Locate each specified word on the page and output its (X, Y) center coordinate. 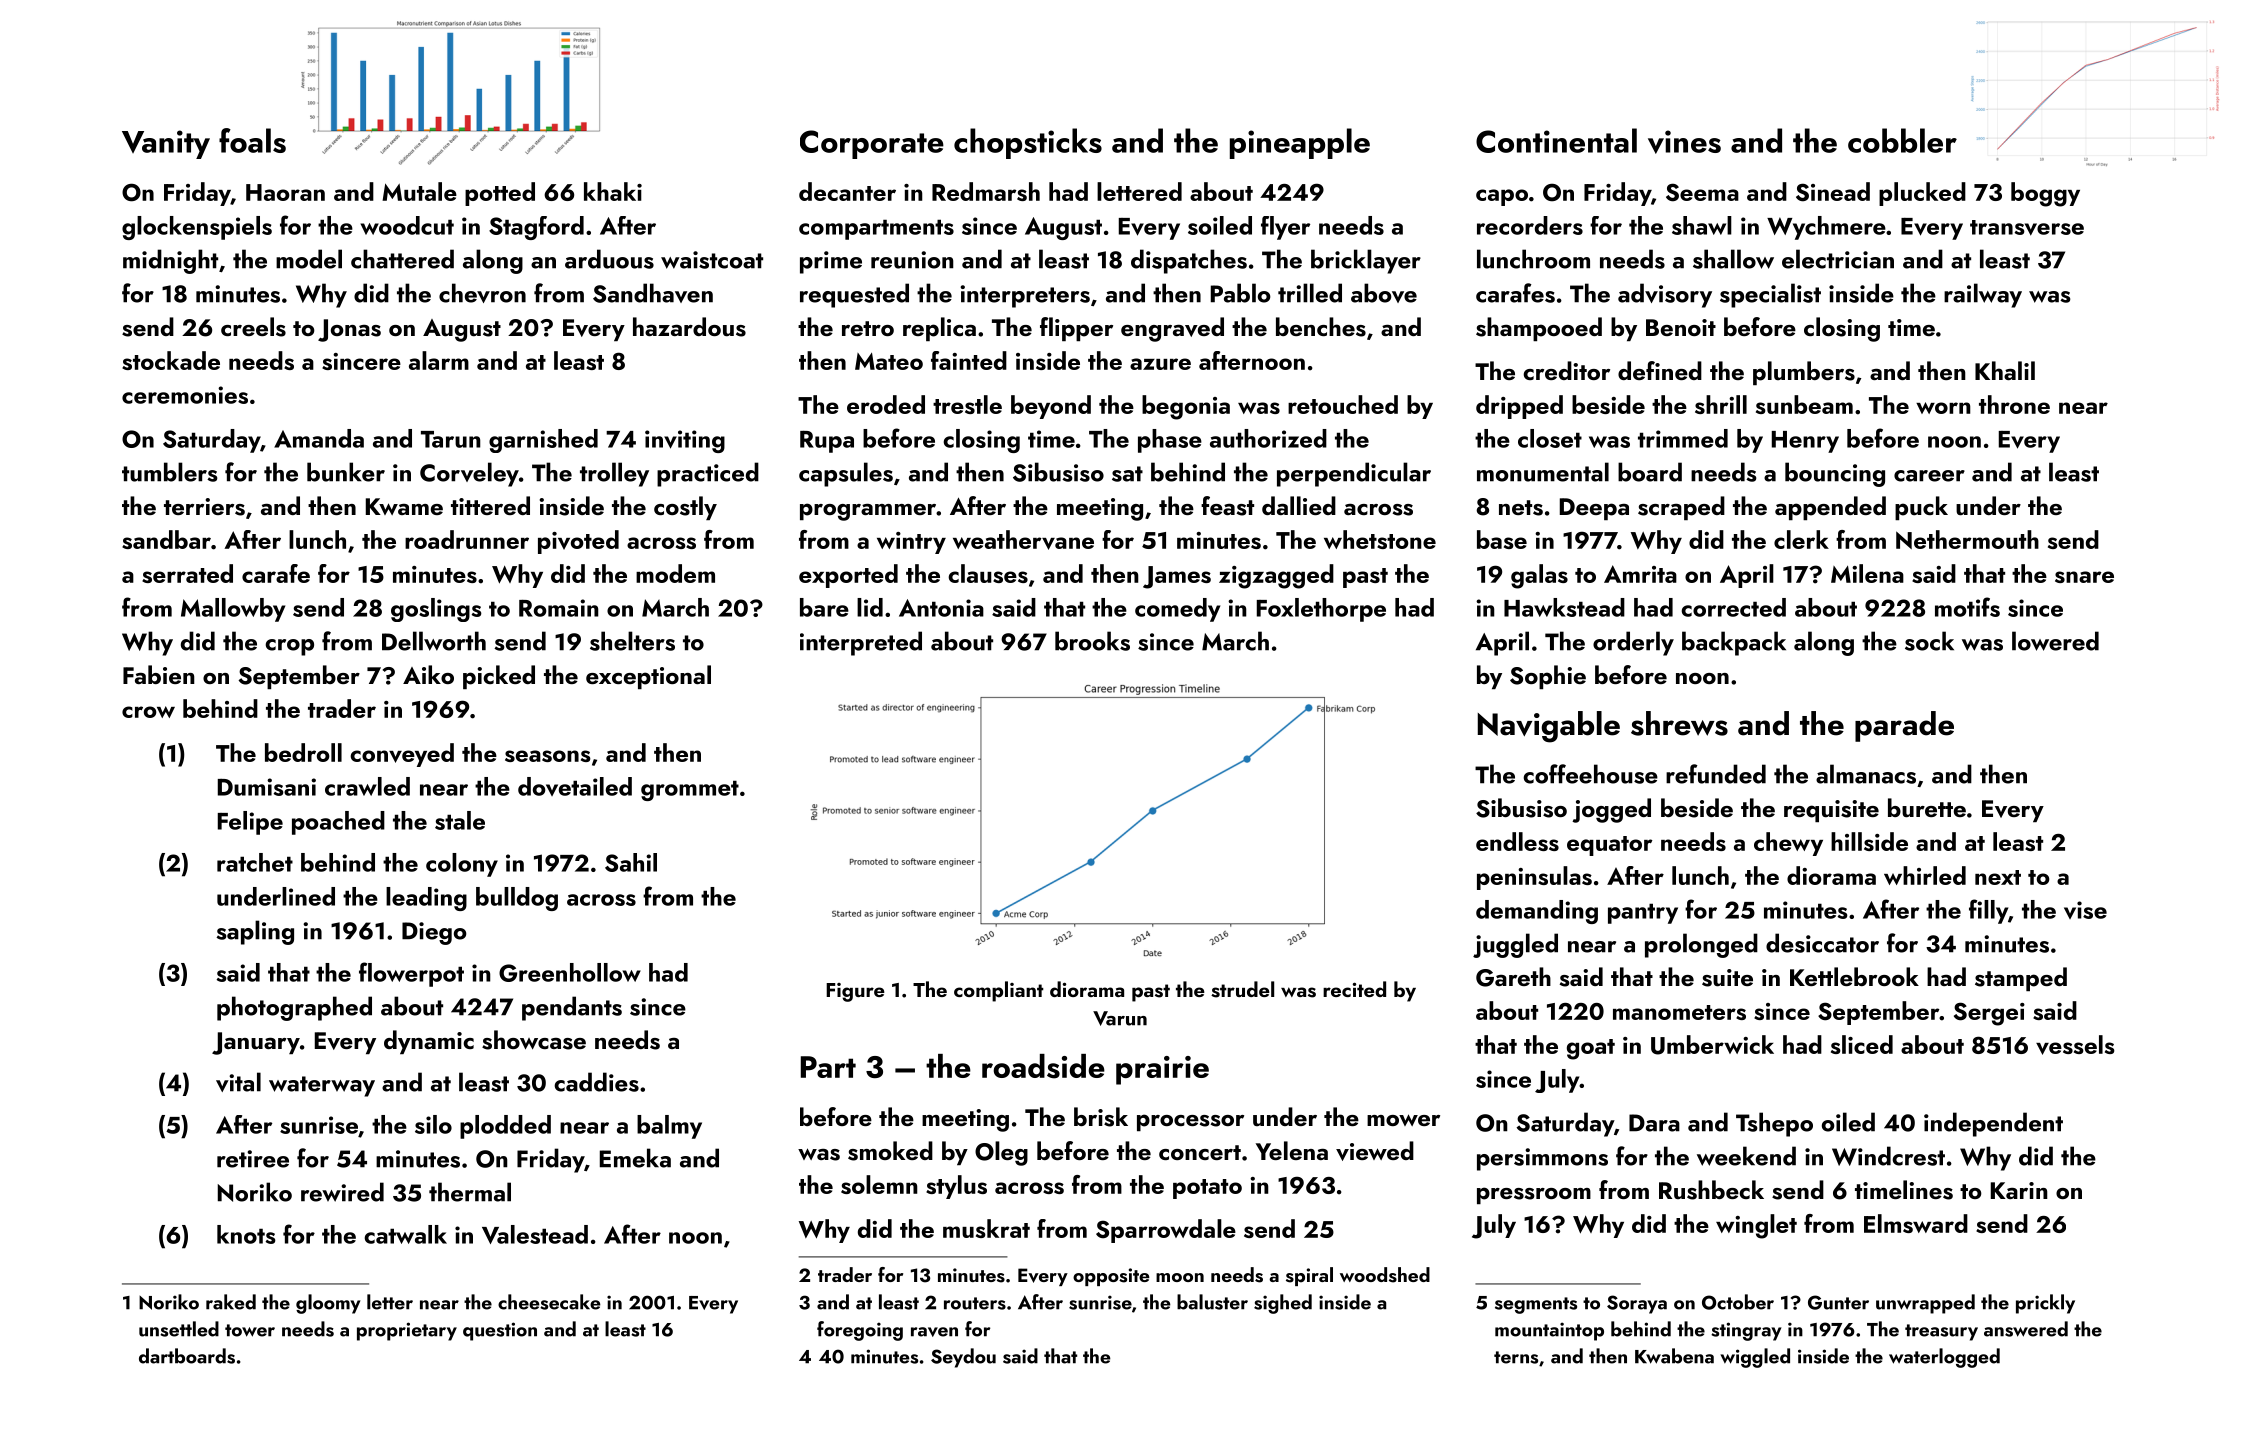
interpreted (861, 643)
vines (1684, 142)
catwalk (405, 1234)
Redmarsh (986, 191)
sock (1929, 641)
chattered (402, 259)
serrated (187, 573)
